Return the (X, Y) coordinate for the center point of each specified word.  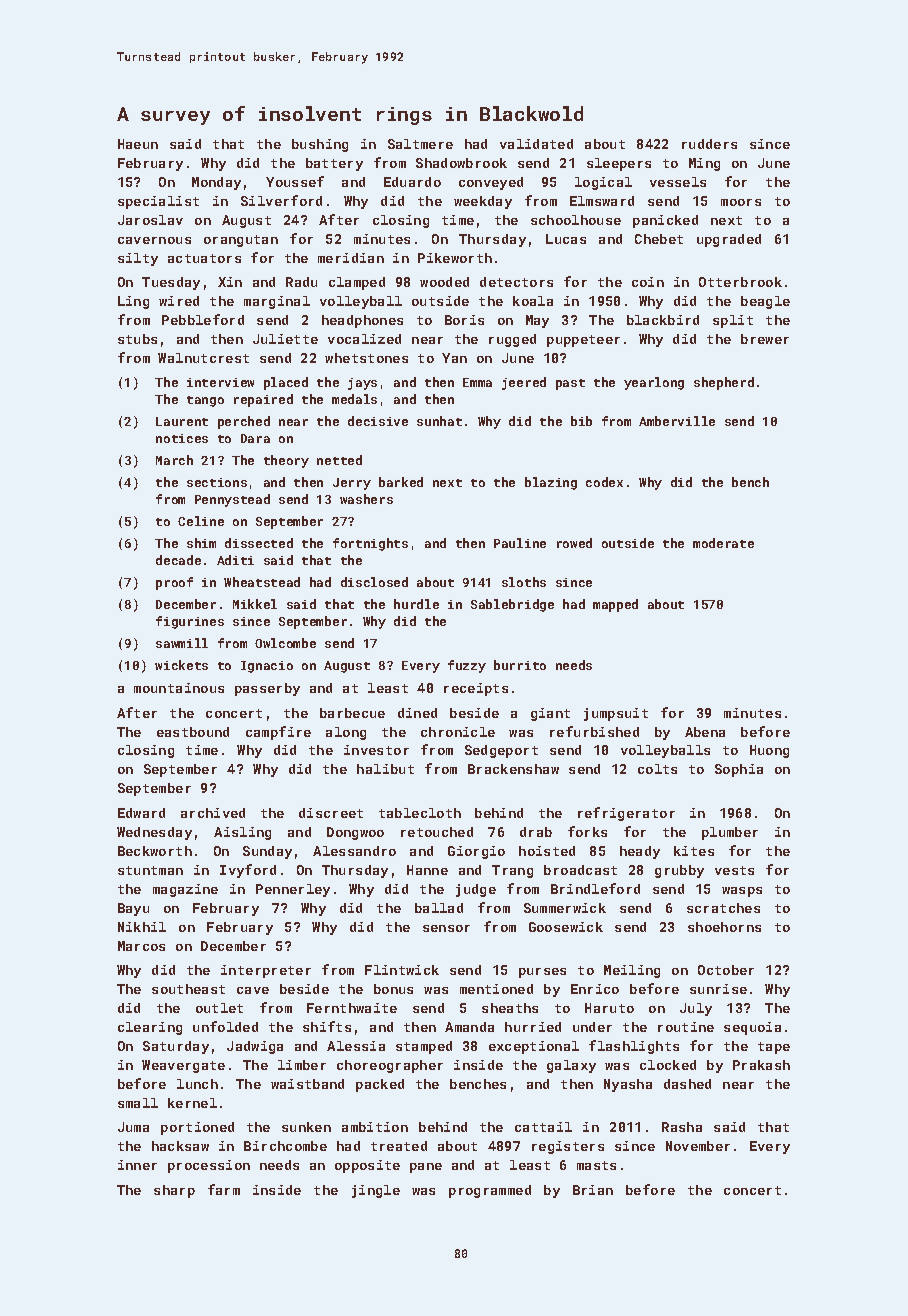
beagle (765, 302)
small (138, 1103)
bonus (393, 989)
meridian (351, 258)
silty (138, 259)
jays (362, 384)
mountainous (179, 688)
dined (417, 713)
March (174, 460)
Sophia (739, 770)
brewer (765, 339)
